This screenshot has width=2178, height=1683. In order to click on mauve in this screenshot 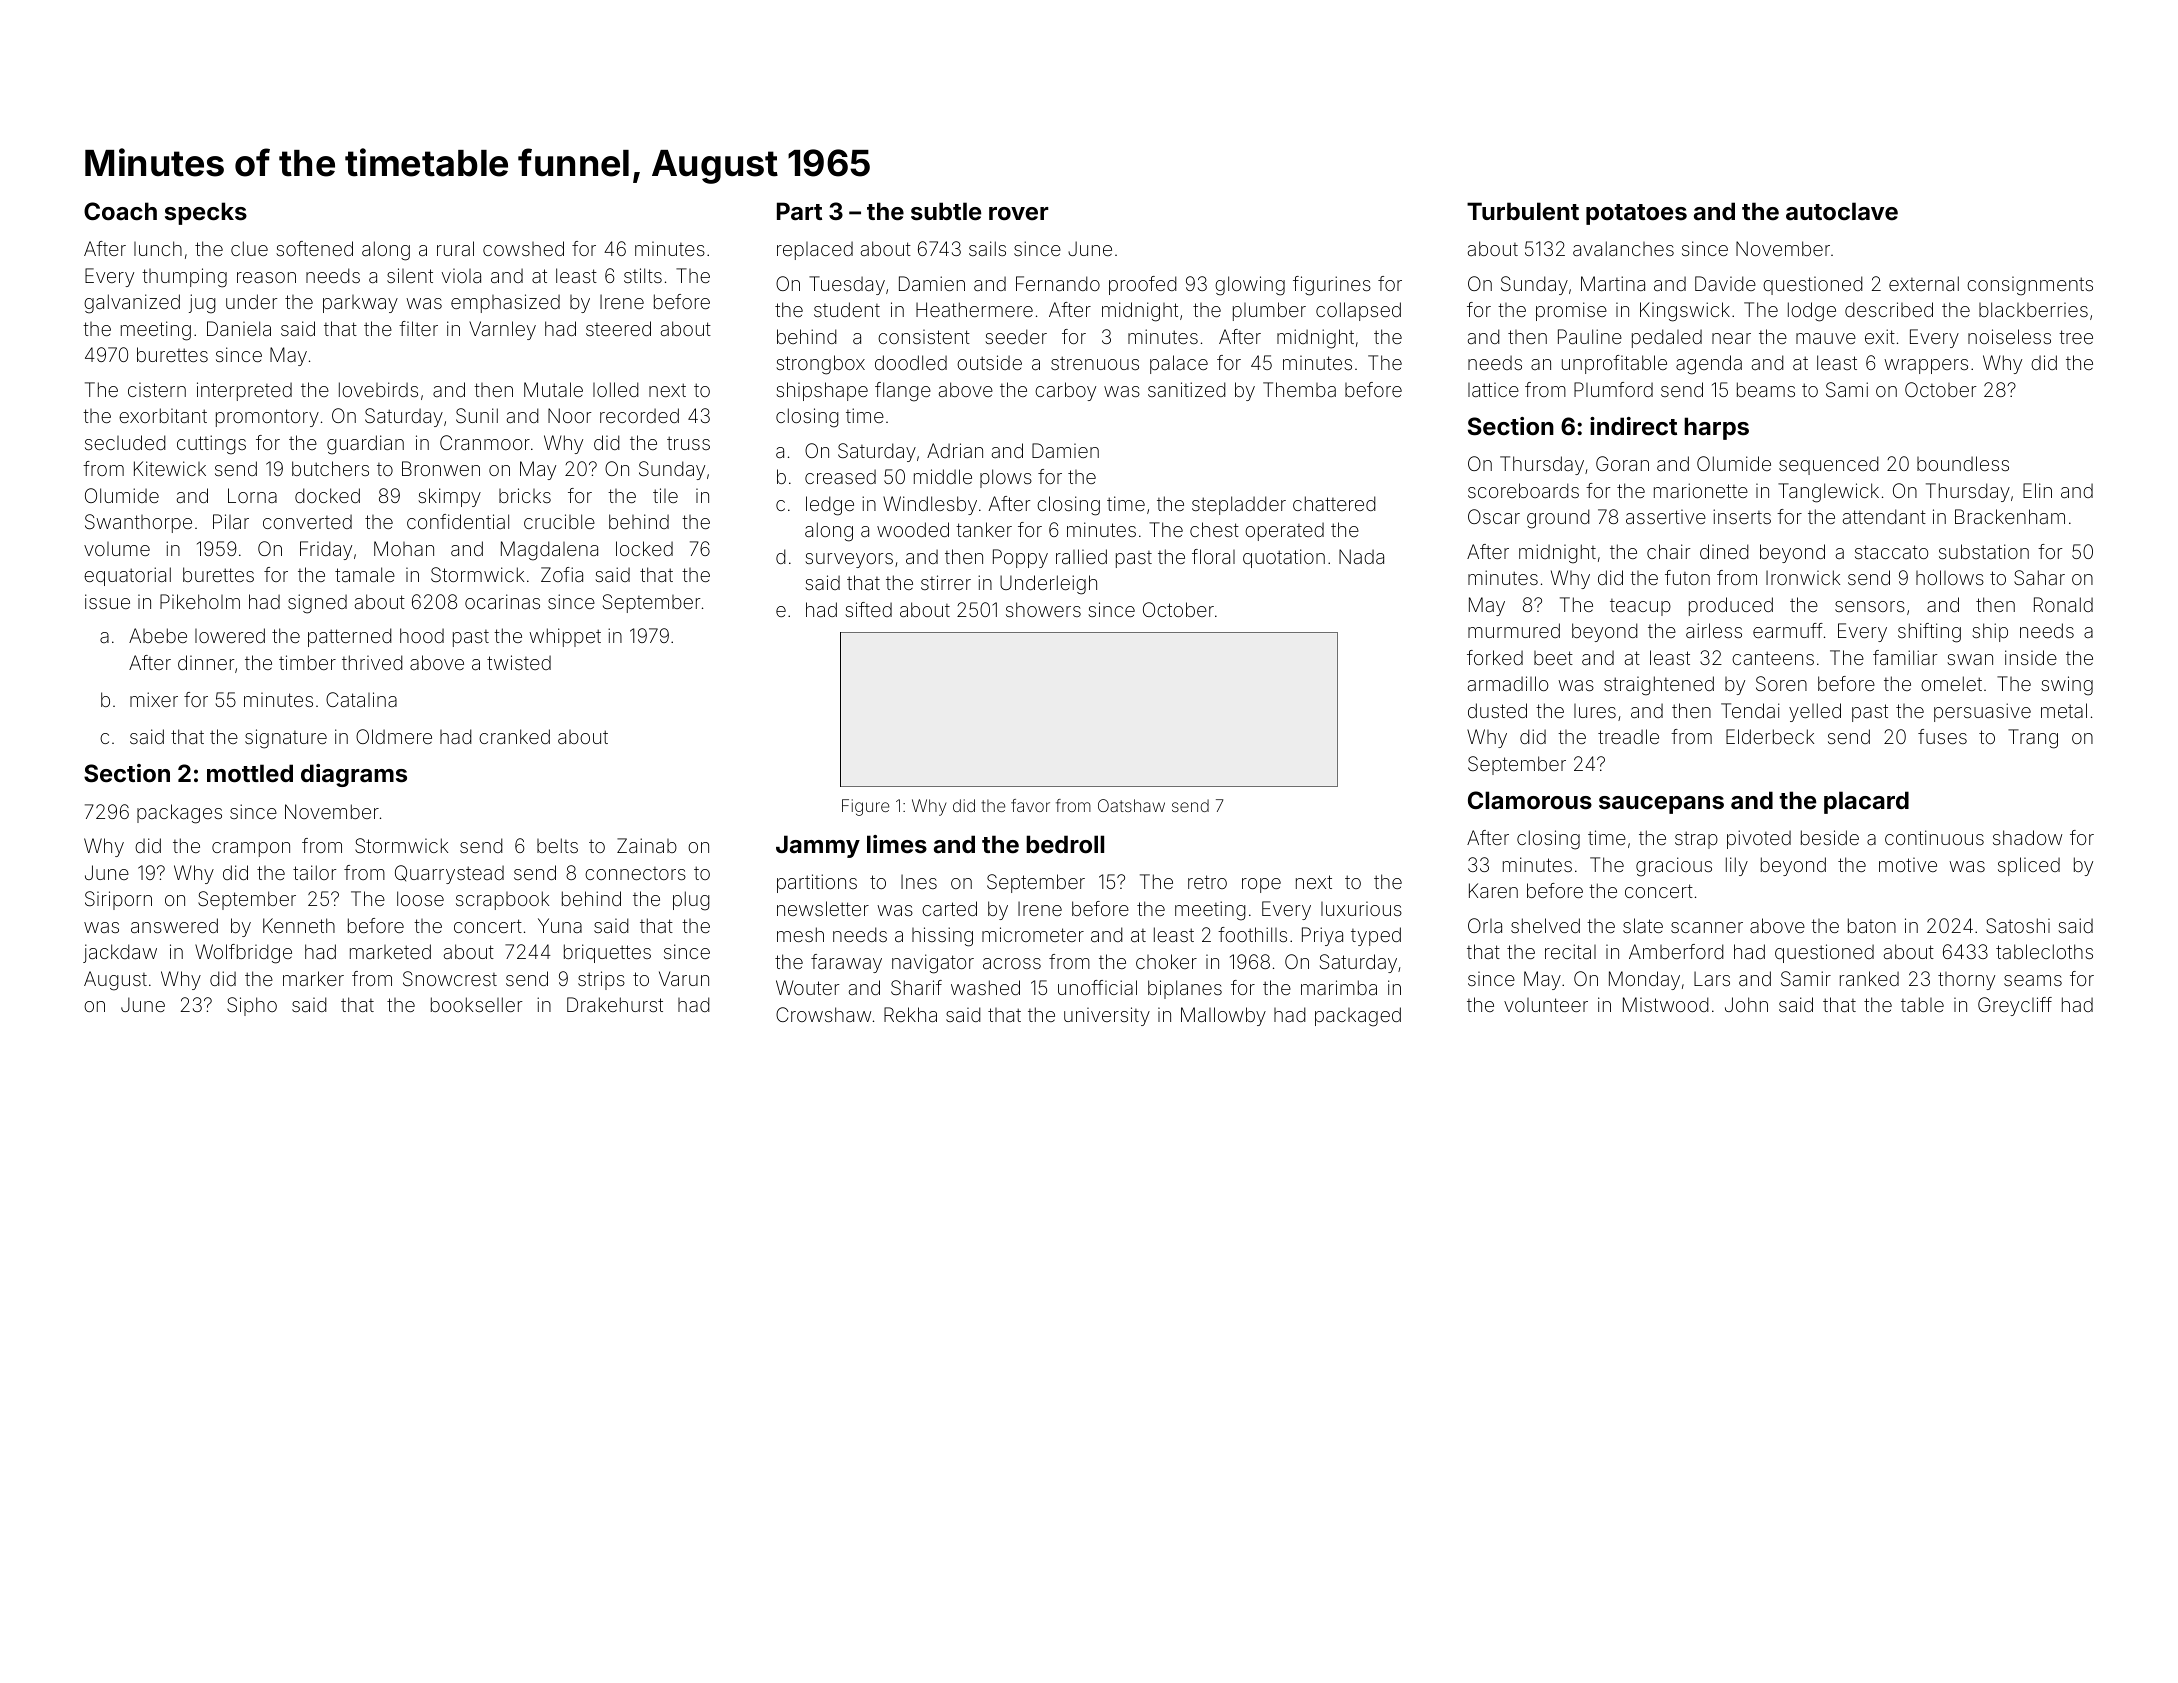, I will do `click(1826, 338)`.
